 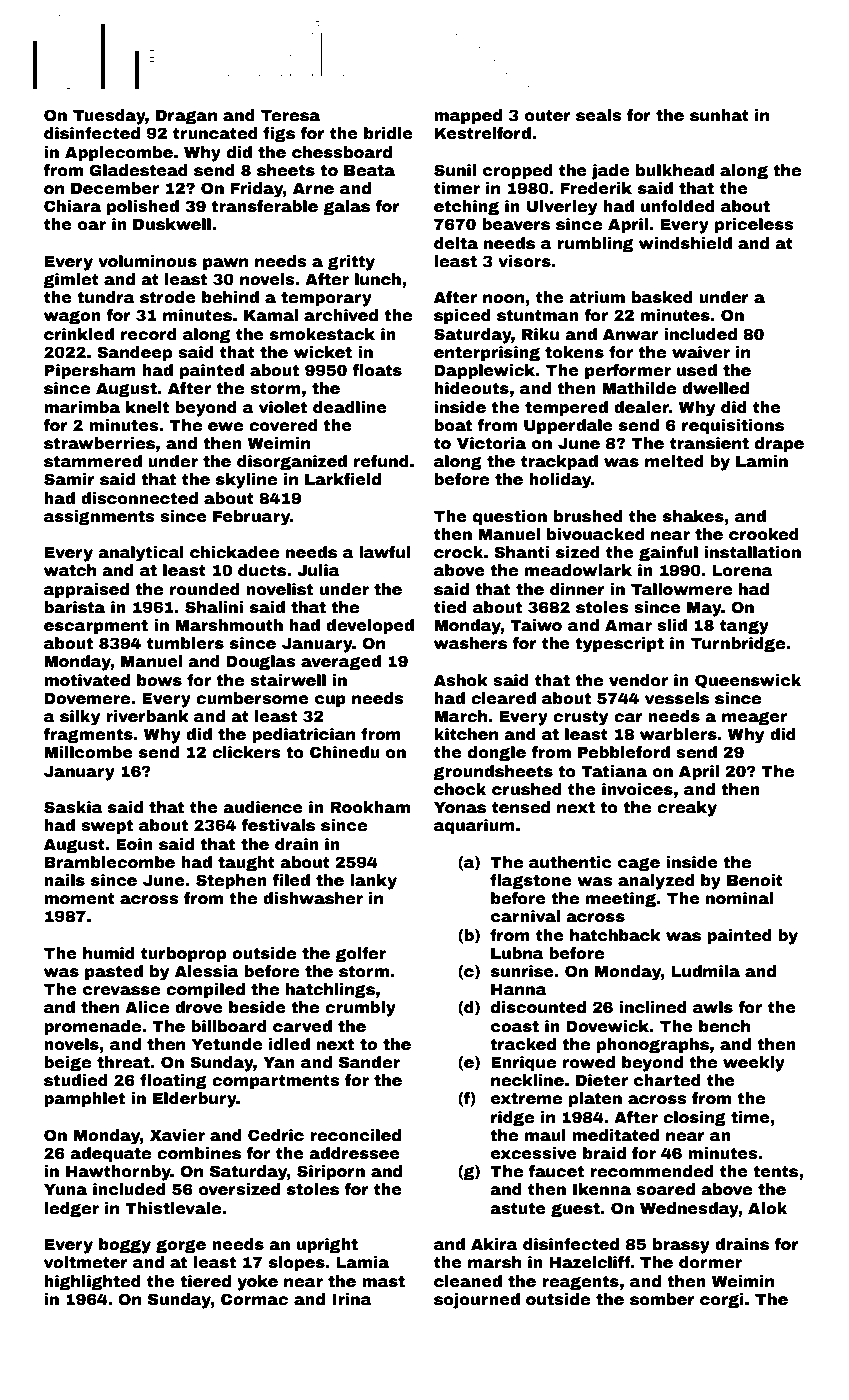 What do you see at coordinates (290, 115) in the document?
I see `Teresa` at bounding box center [290, 115].
